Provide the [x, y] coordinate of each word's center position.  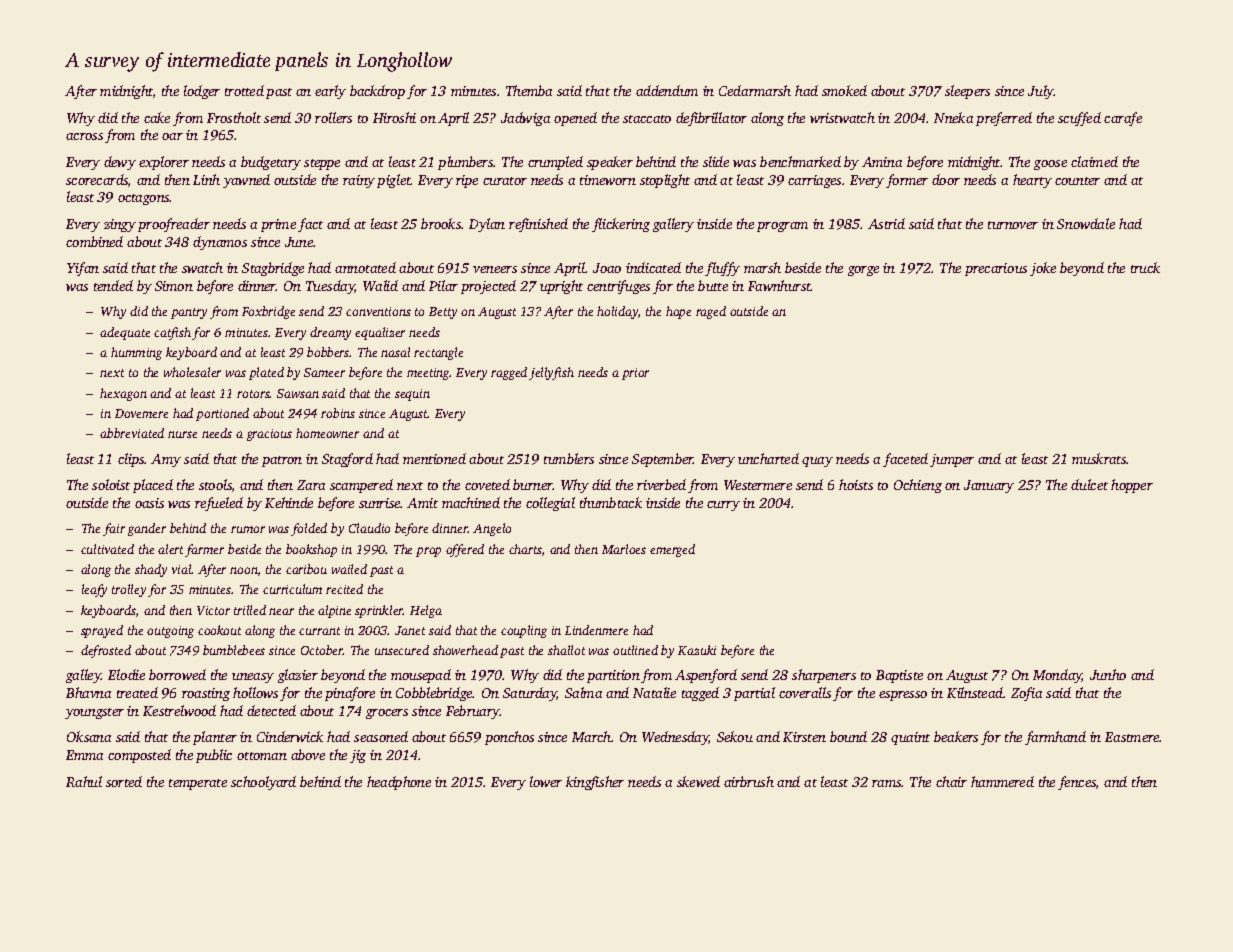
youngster [94, 713]
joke [1043, 269]
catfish [172, 333]
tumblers [569, 458]
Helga [426, 611]
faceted [905, 460]
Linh [206, 179]
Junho [1108, 674]
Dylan [487, 225]
